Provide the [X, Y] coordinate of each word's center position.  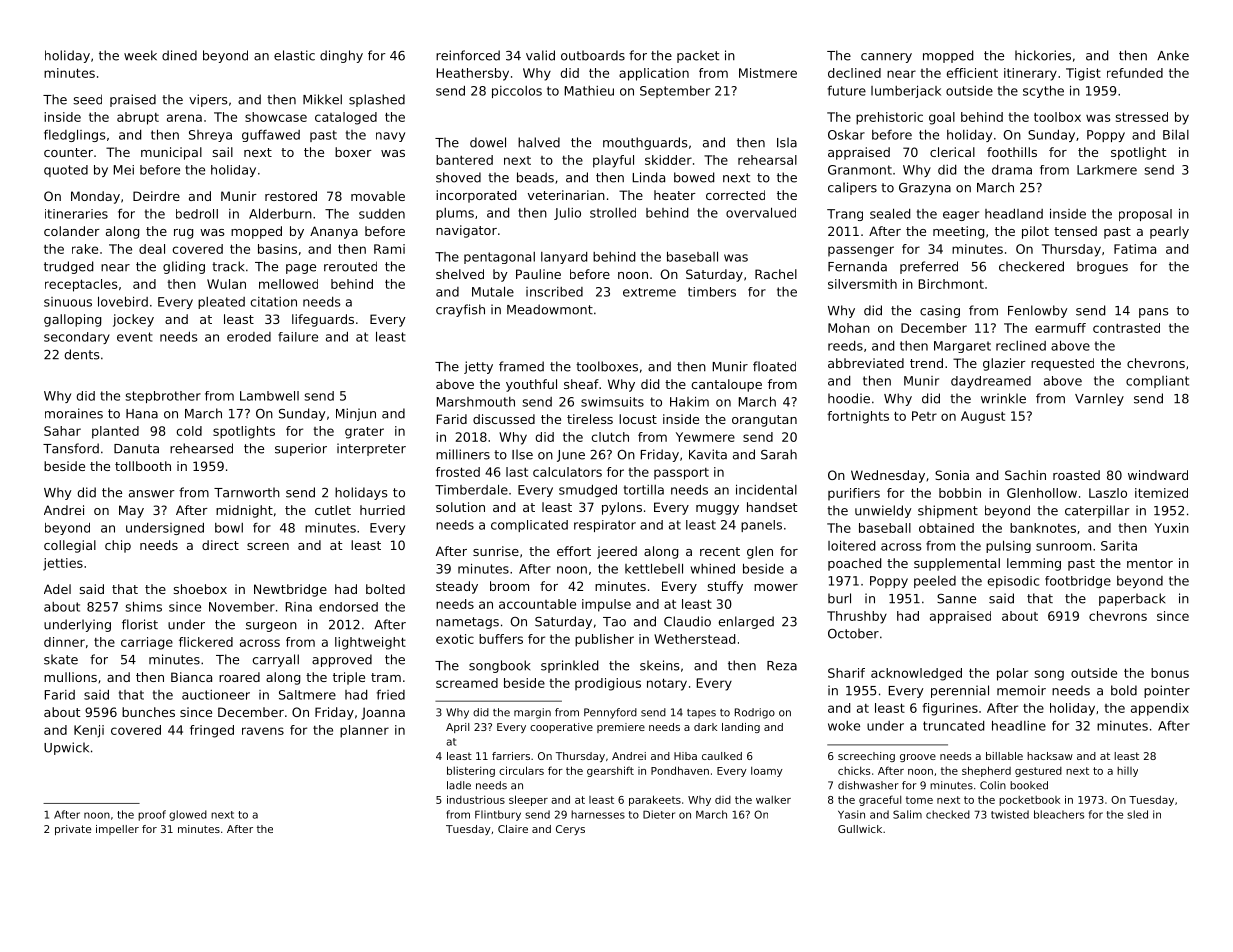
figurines [950, 709]
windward [1158, 475]
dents [82, 354]
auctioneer [216, 695]
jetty [478, 367]
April [457, 728]
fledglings [75, 135]
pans [1154, 313]
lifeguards [323, 320]
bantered [464, 160]
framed [521, 366]
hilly [1127, 772]
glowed [188, 815]
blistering [471, 771]
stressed [1142, 117]
